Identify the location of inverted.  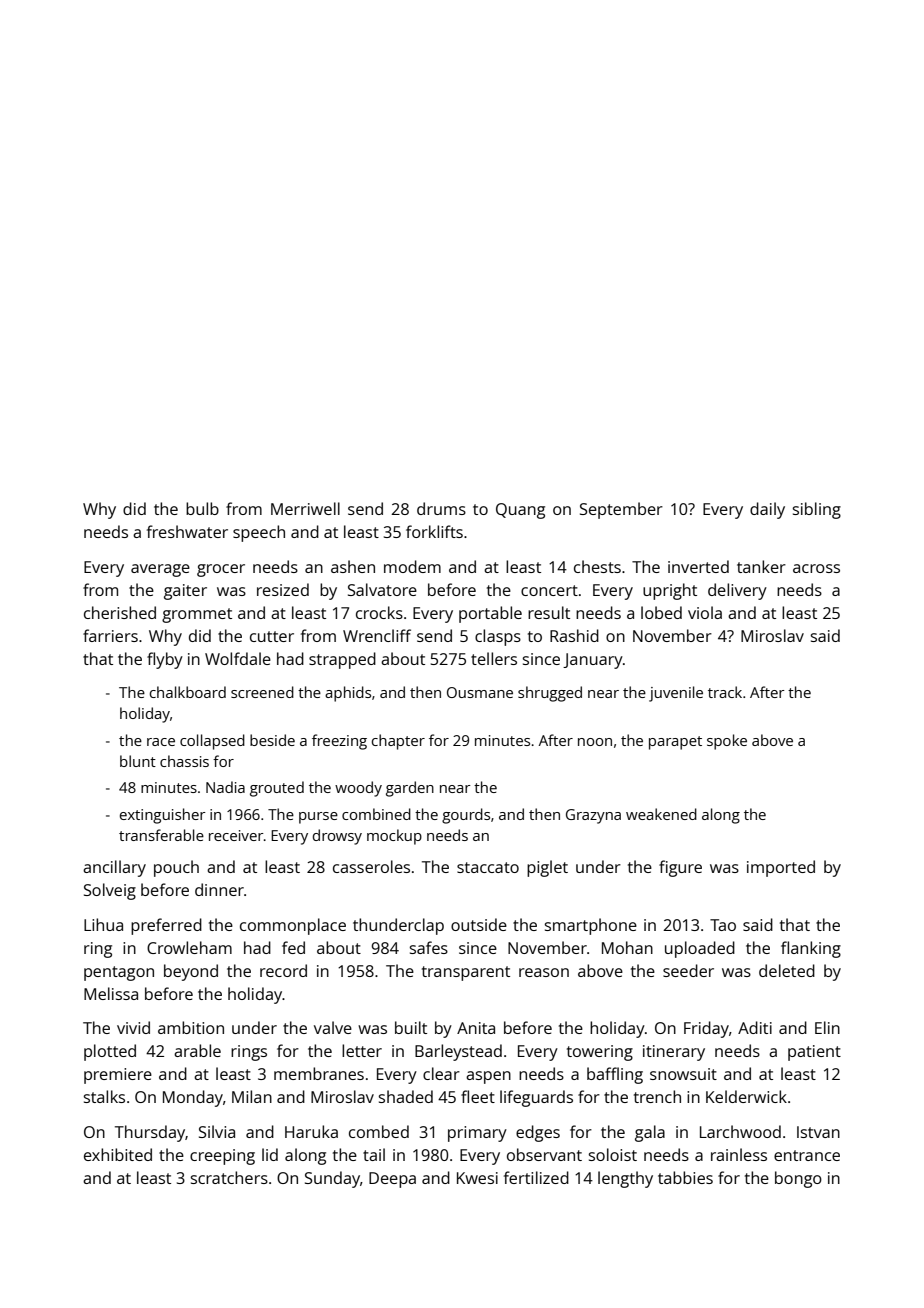
(698, 566).
